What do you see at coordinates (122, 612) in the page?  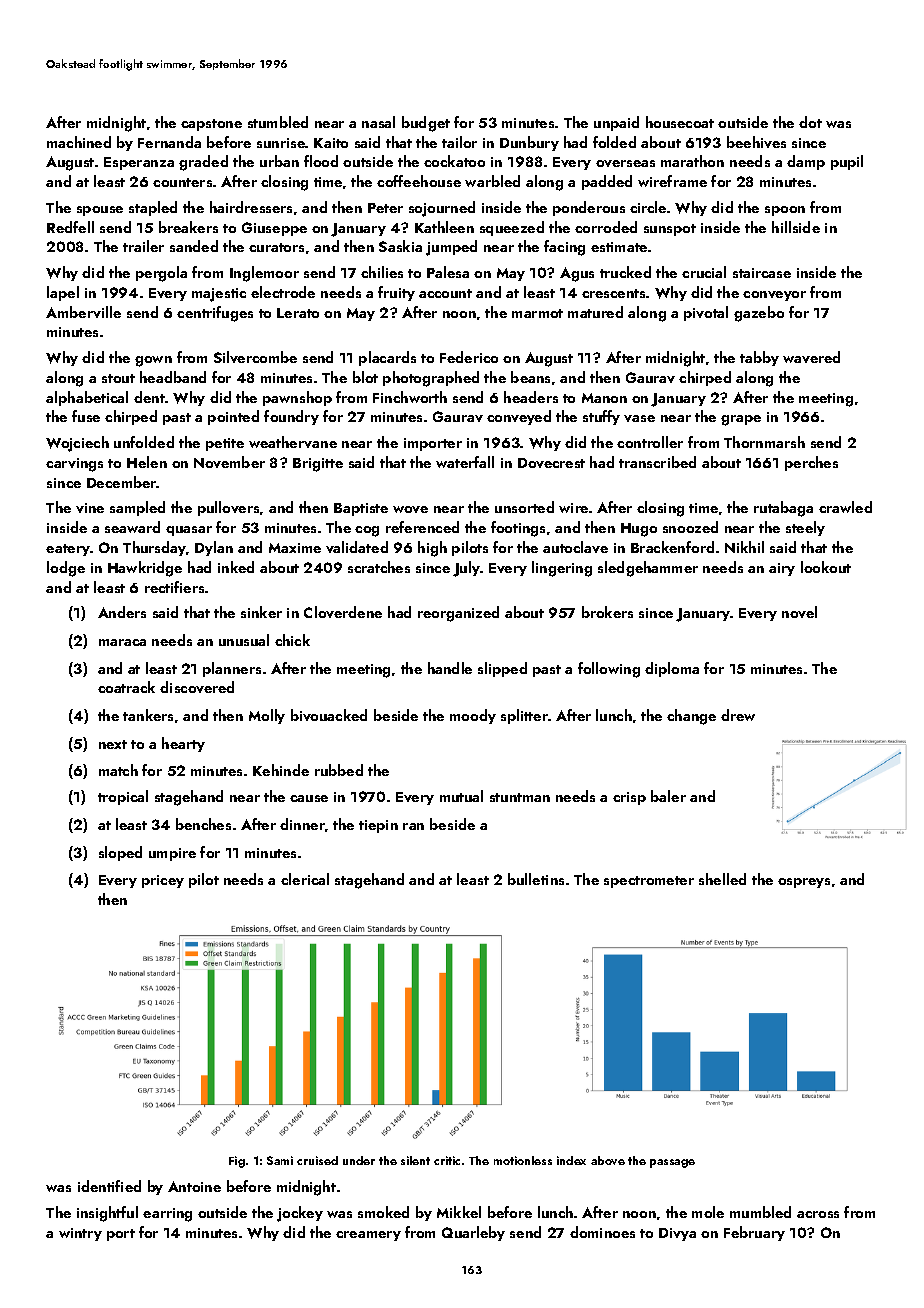 I see `Anders` at bounding box center [122, 612].
